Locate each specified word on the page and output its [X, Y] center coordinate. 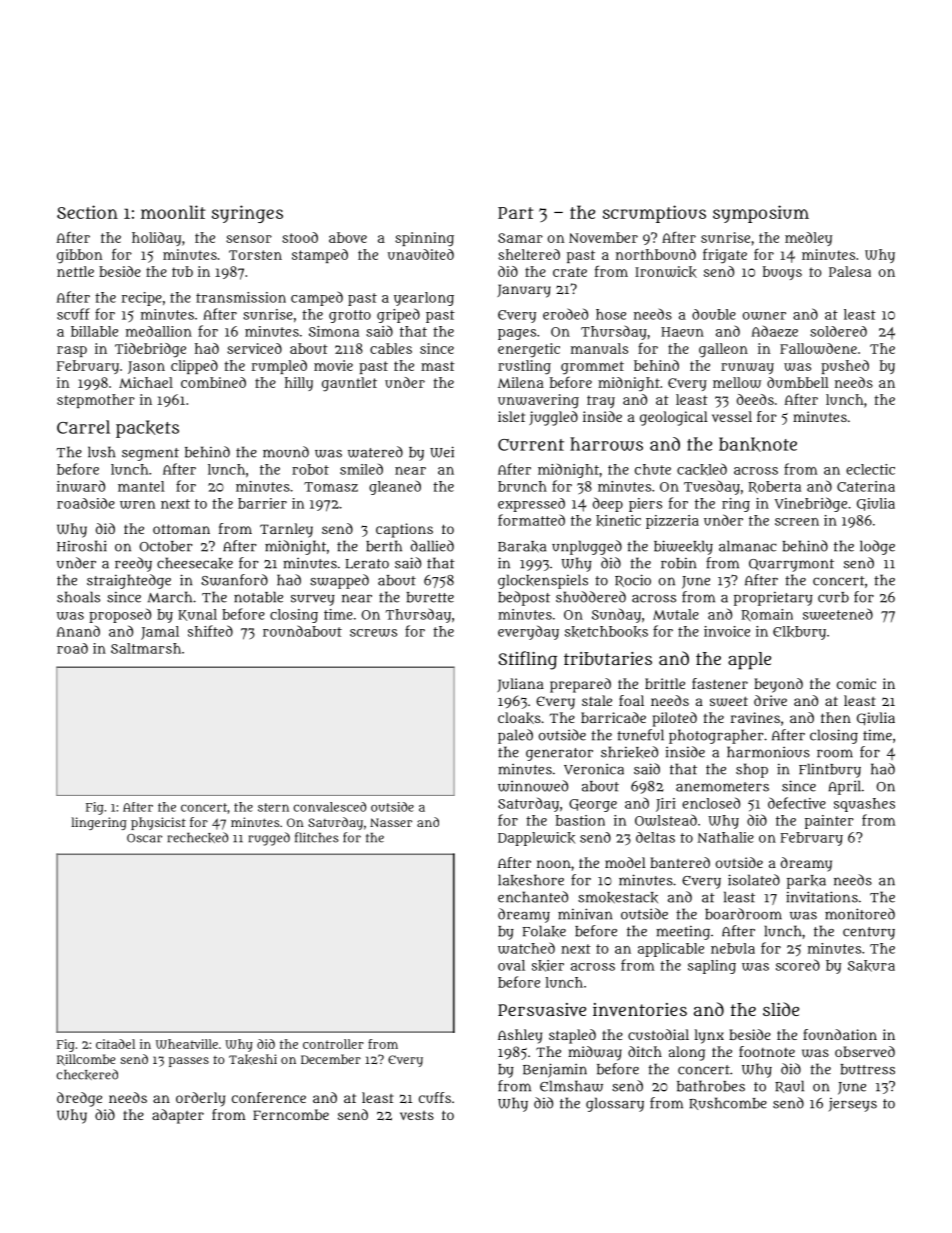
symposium [761, 214]
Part [515, 213]
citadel [115, 1044]
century [869, 933]
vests [417, 1115]
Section [87, 212]
